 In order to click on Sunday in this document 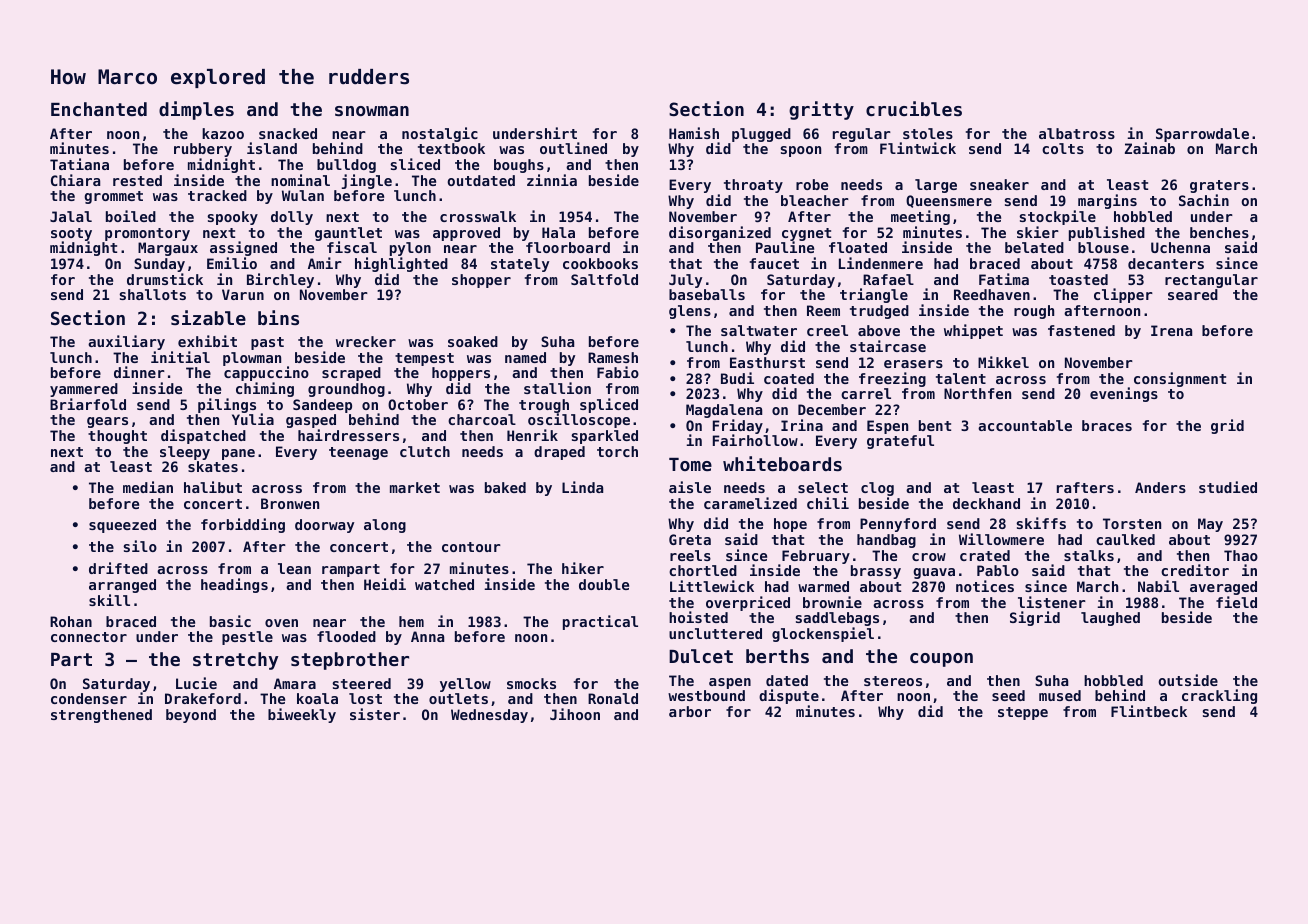, I will do `click(159, 265)`.
